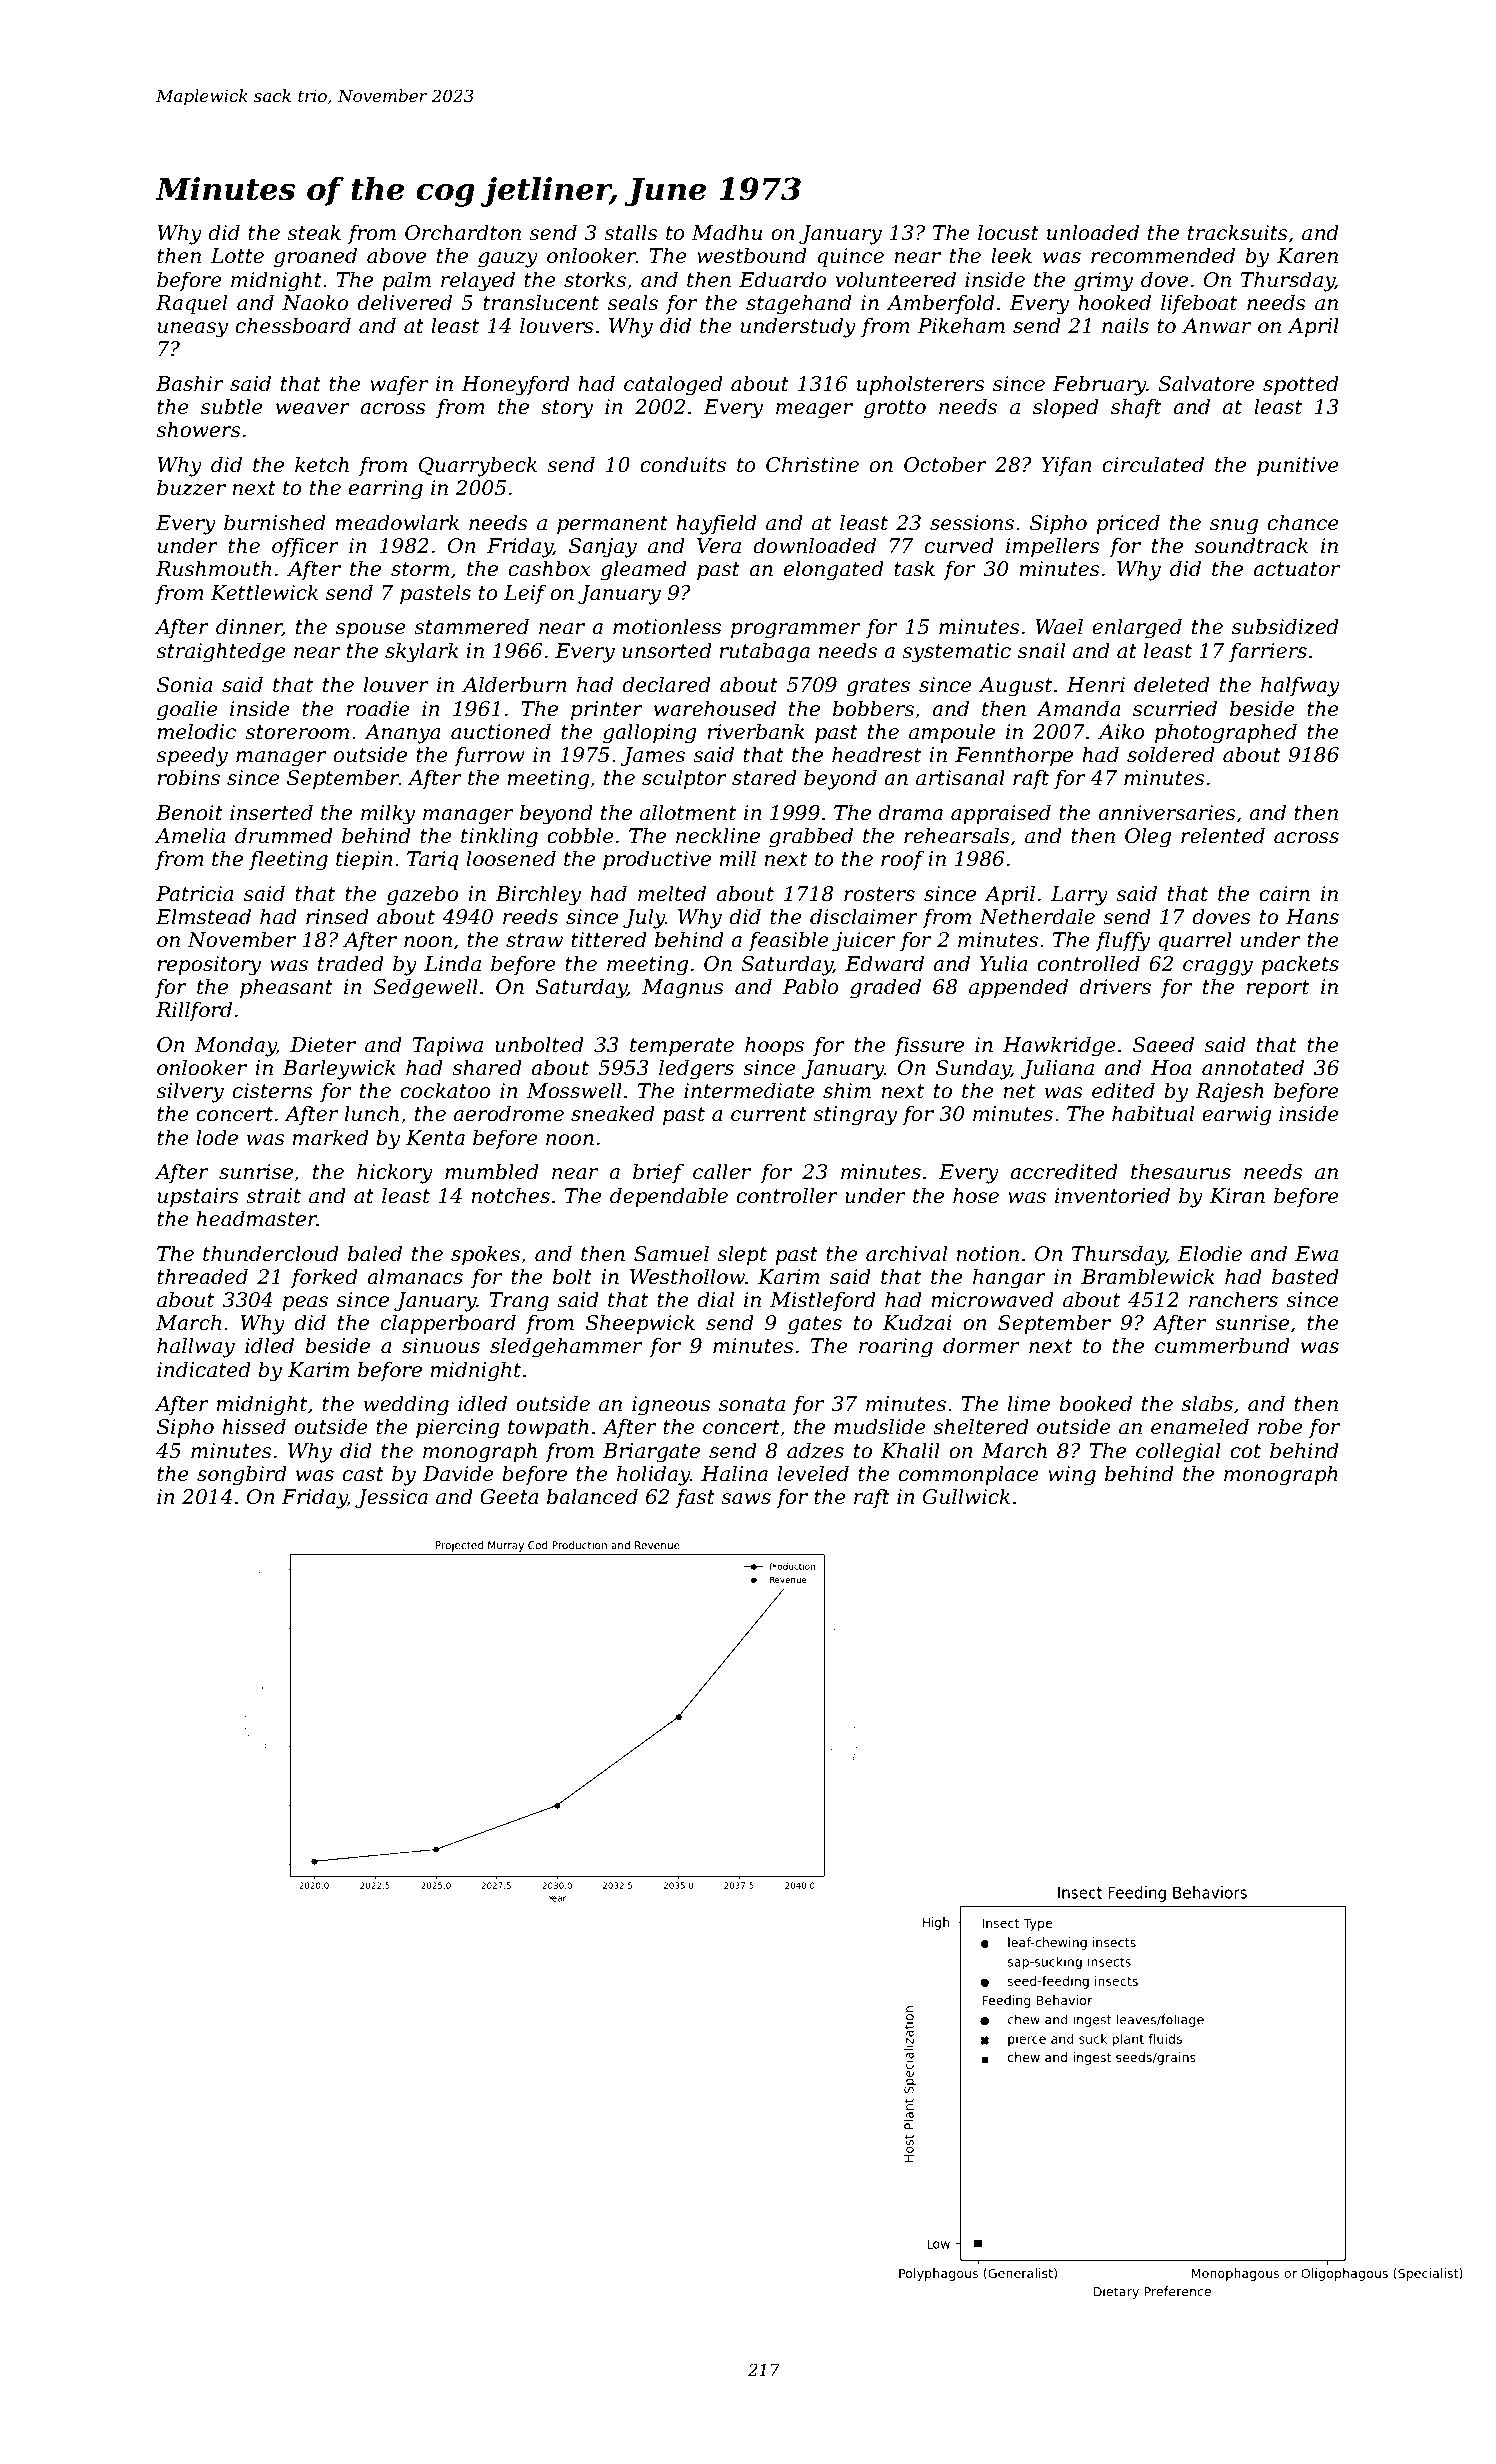 The width and height of the screenshot is (1496, 2464). What do you see at coordinates (422, 652) in the screenshot?
I see `skylark` at bounding box center [422, 652].
